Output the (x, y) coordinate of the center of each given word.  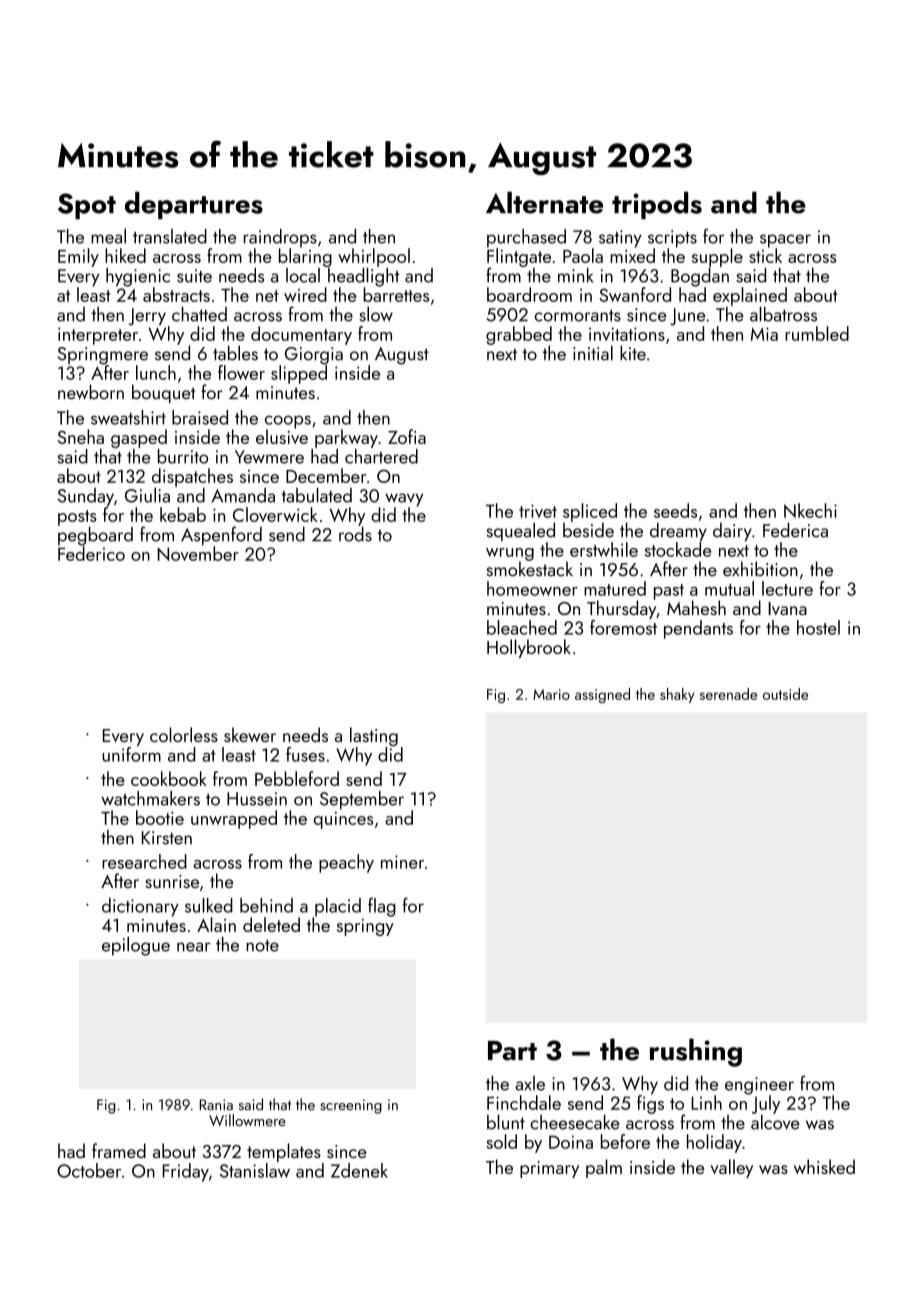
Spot (87, 206)
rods (355, 534)
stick (765, 255)
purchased (526, 238)
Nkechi (810, 510)
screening (351, 1106)
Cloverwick (275, 514)
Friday (185, 1172)
